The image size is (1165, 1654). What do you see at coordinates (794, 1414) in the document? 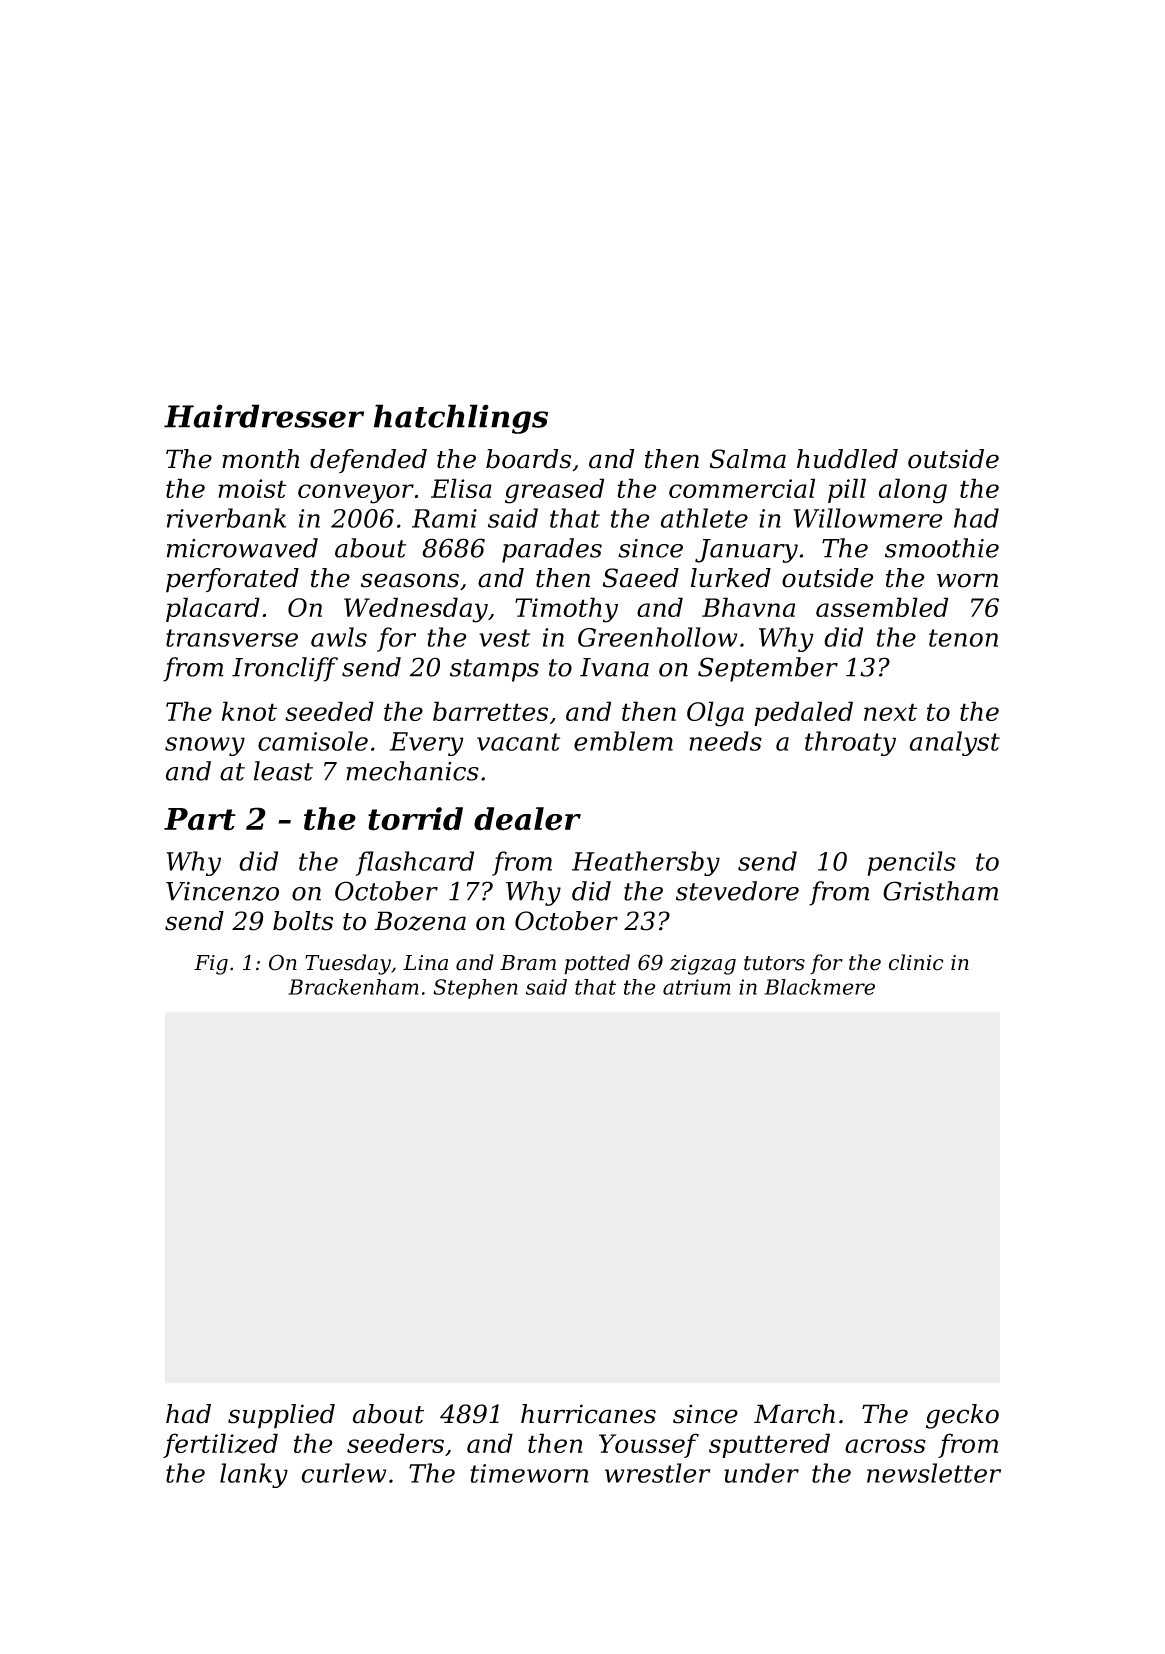
I see `March` at bounding box center [794, 1414].
